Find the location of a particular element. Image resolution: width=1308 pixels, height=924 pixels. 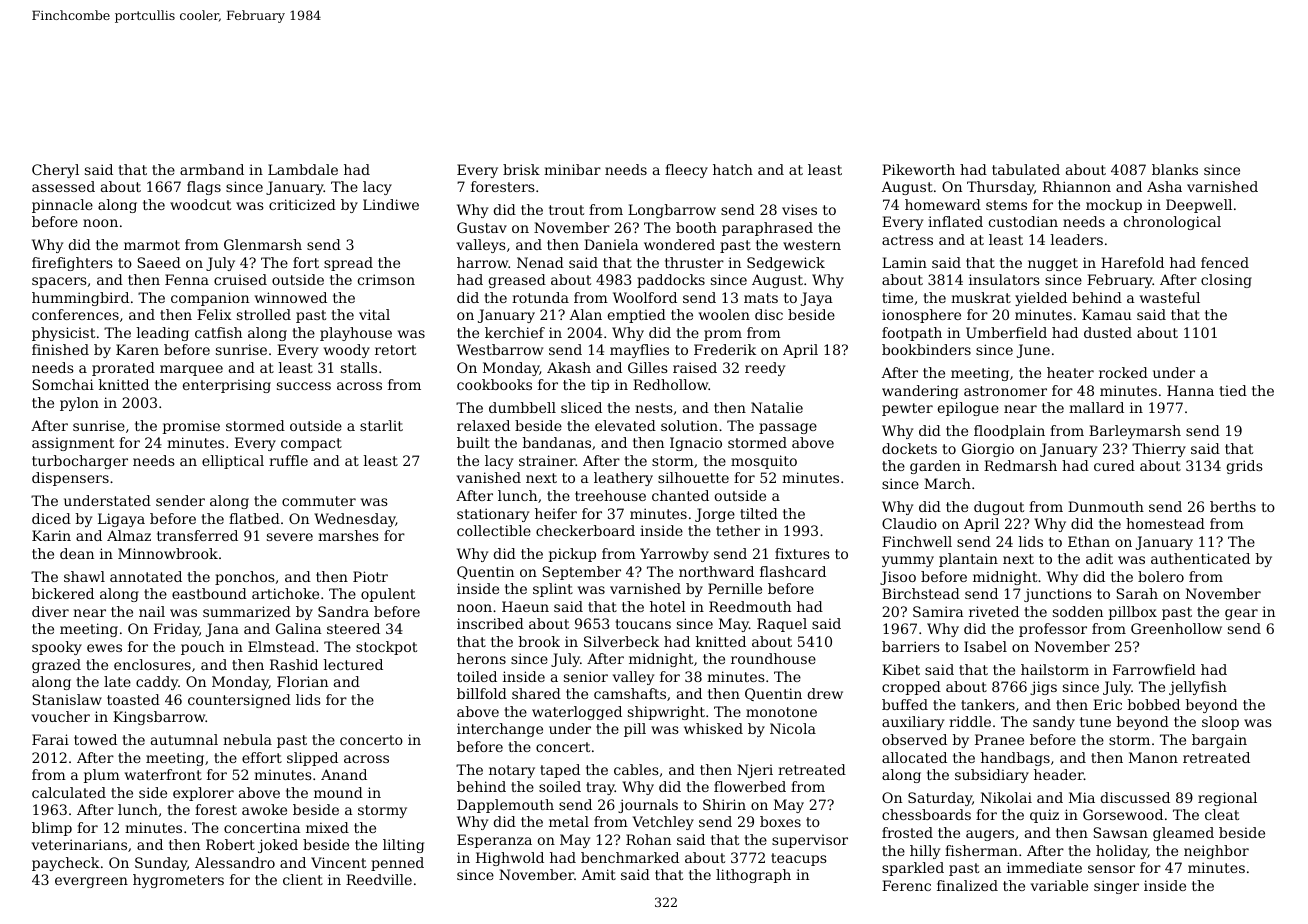

Sunday is located at coordinates (161, 864).
